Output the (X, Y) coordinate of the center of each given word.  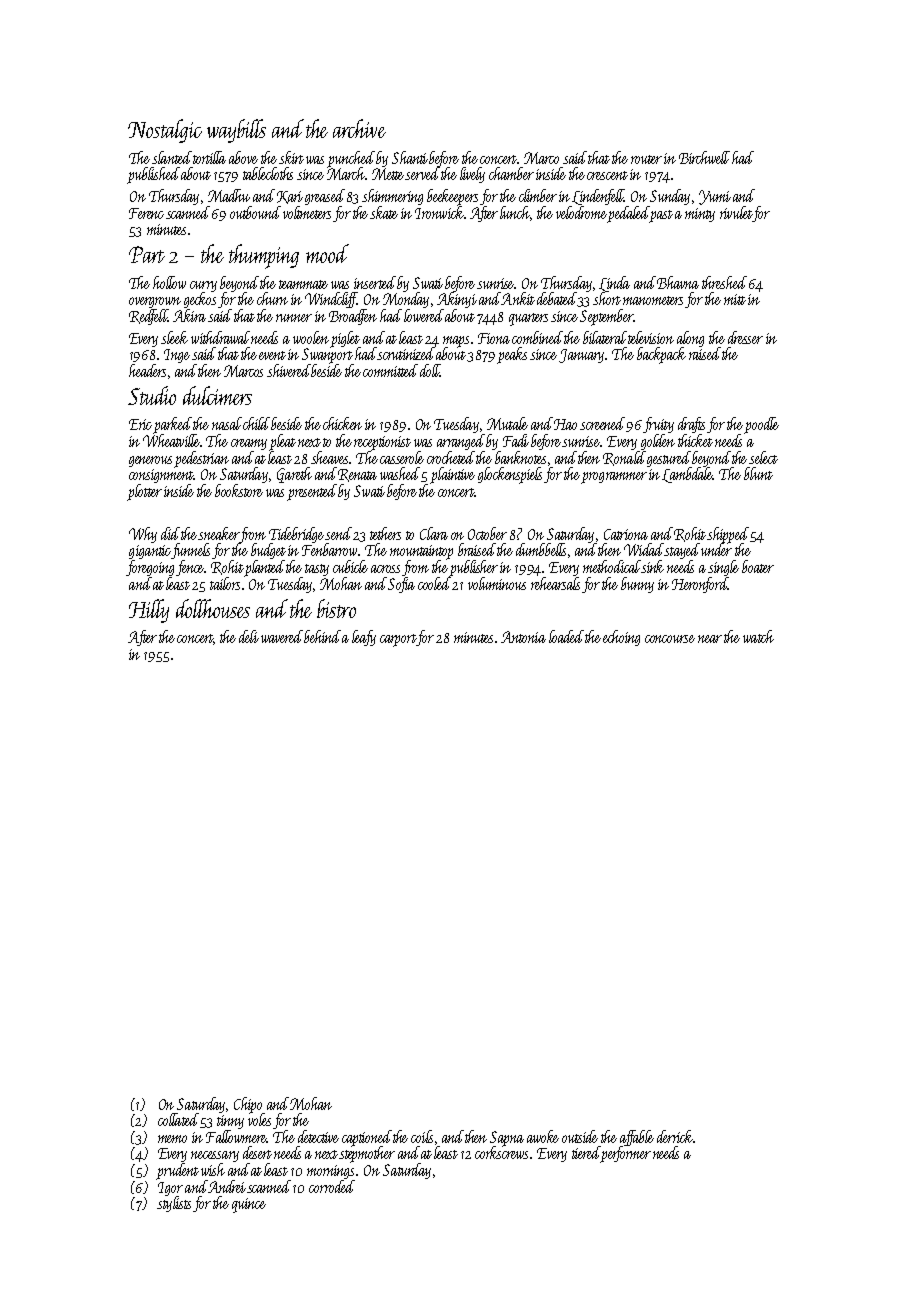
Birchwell (704, 157)
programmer (614, 478)
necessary (215, 1156)
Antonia (523, 637)
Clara (434, 533)
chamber (511, 173)
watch (758, 636)
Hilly (149, 611)
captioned (367, 1138)
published (153, 175)
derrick (675, 1136)
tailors (225, 583)
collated (178, 1119)
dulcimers (217, 395)
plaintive (452, 475)
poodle (761, 425)
